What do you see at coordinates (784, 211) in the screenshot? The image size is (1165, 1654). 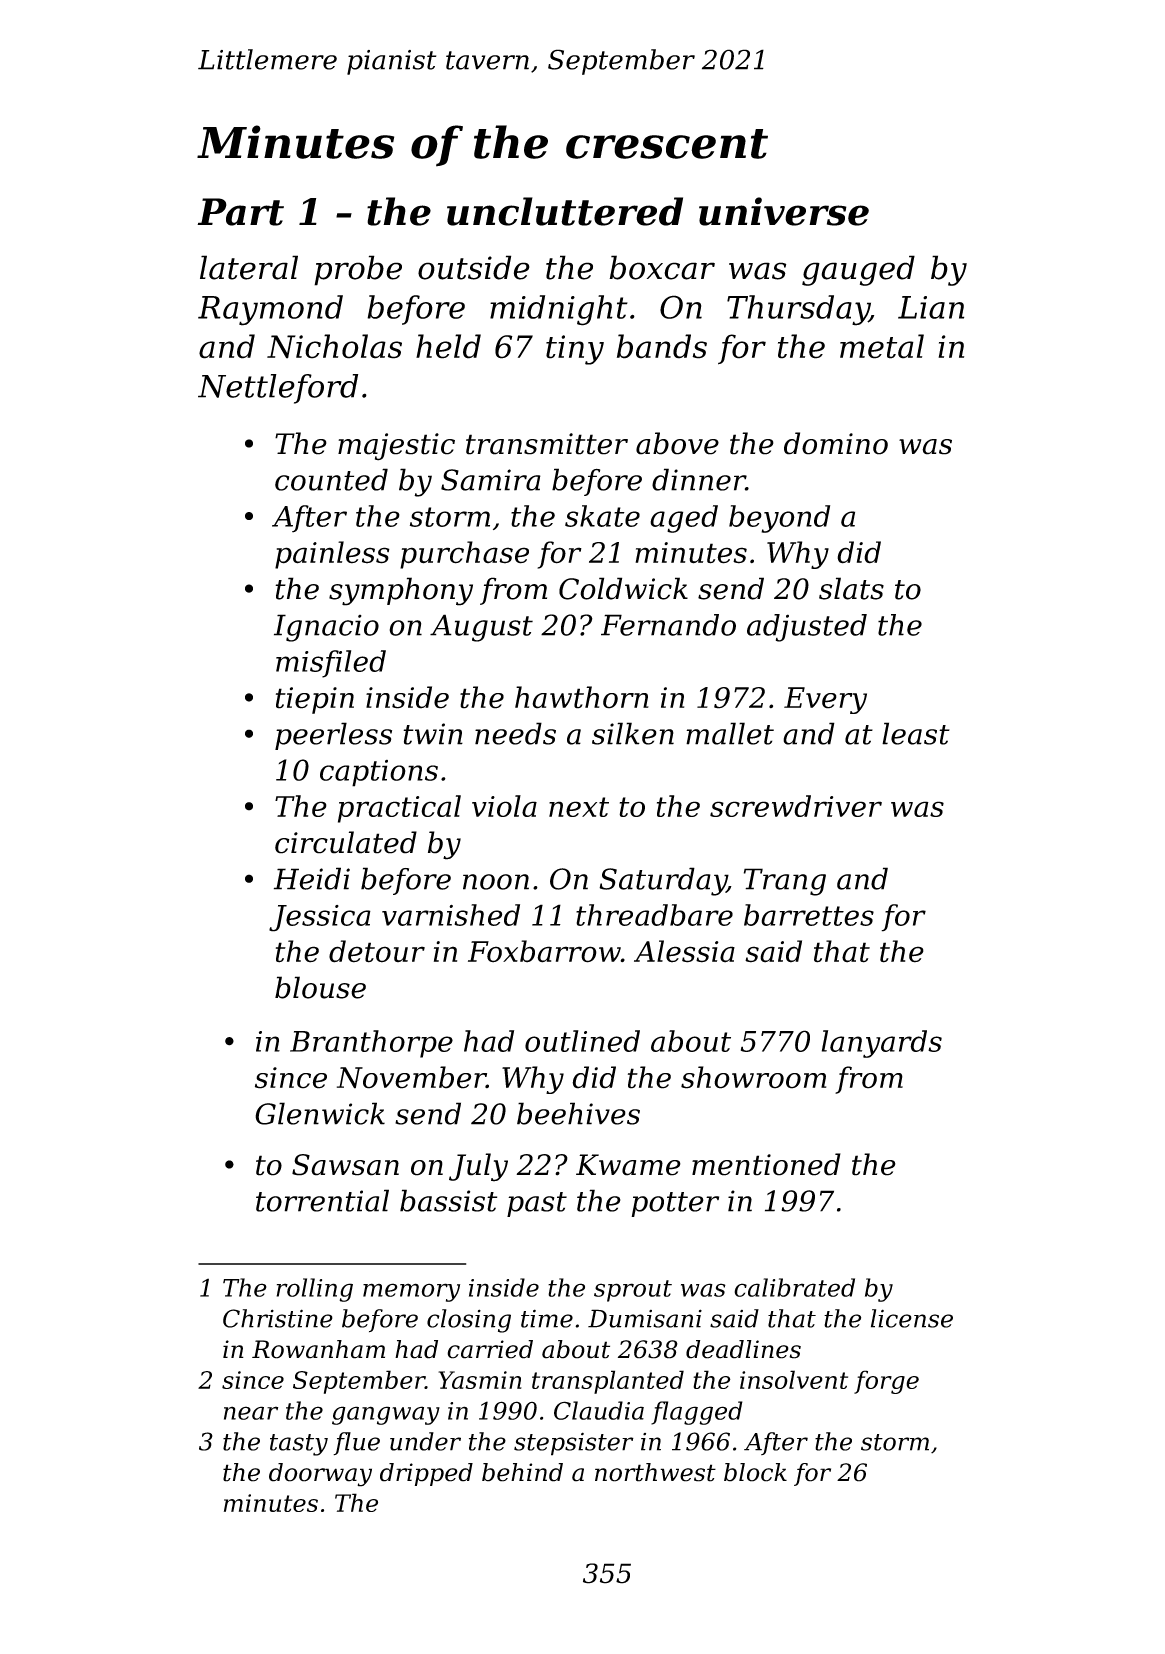 I see `universe` at bounding box center [784, 211].
